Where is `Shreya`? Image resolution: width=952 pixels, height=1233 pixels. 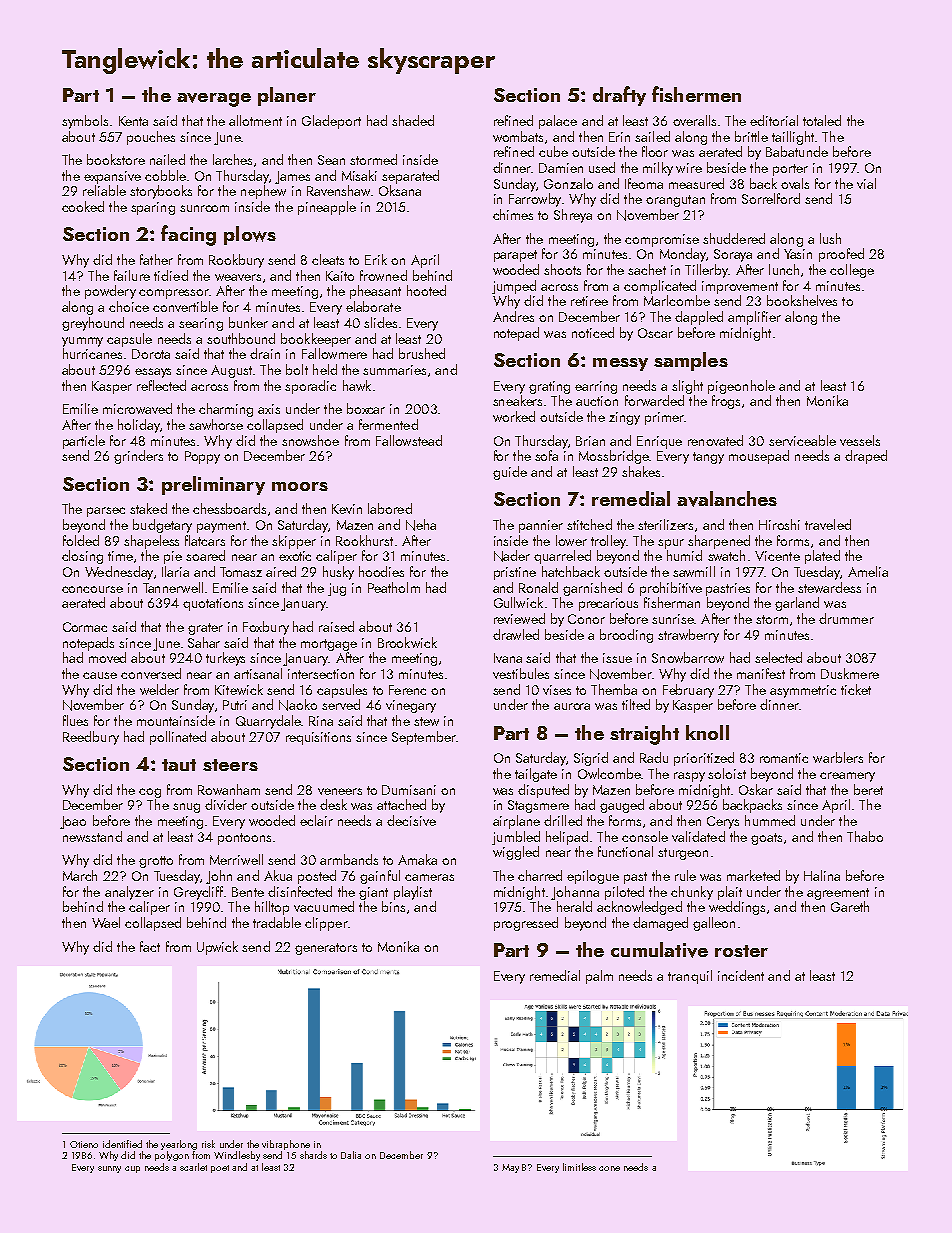 Shreya is located at coordinates (573, 216).
